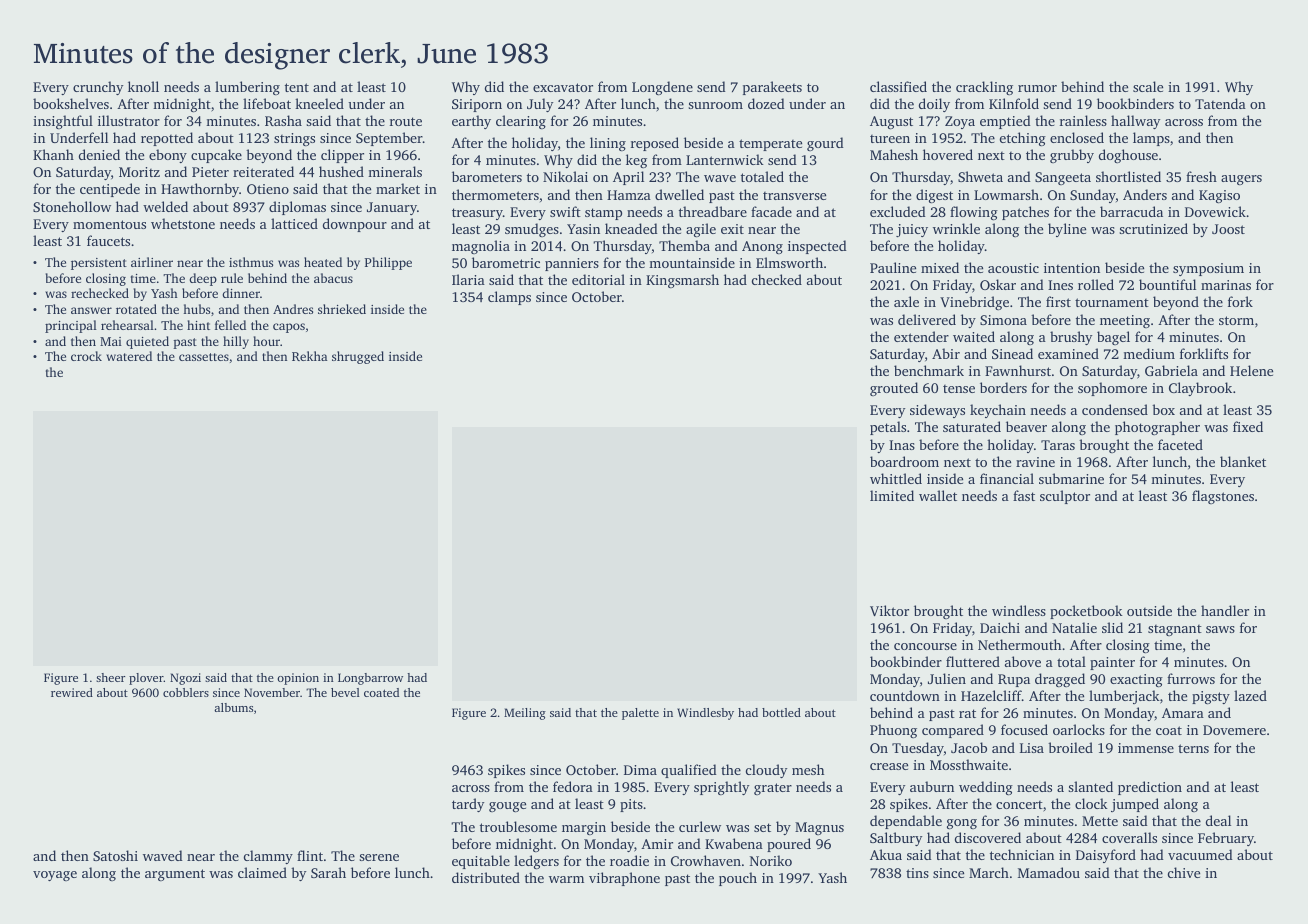 This screenshot has height=924, width=1308. I want to click on crunchy, so click(98, 88).
